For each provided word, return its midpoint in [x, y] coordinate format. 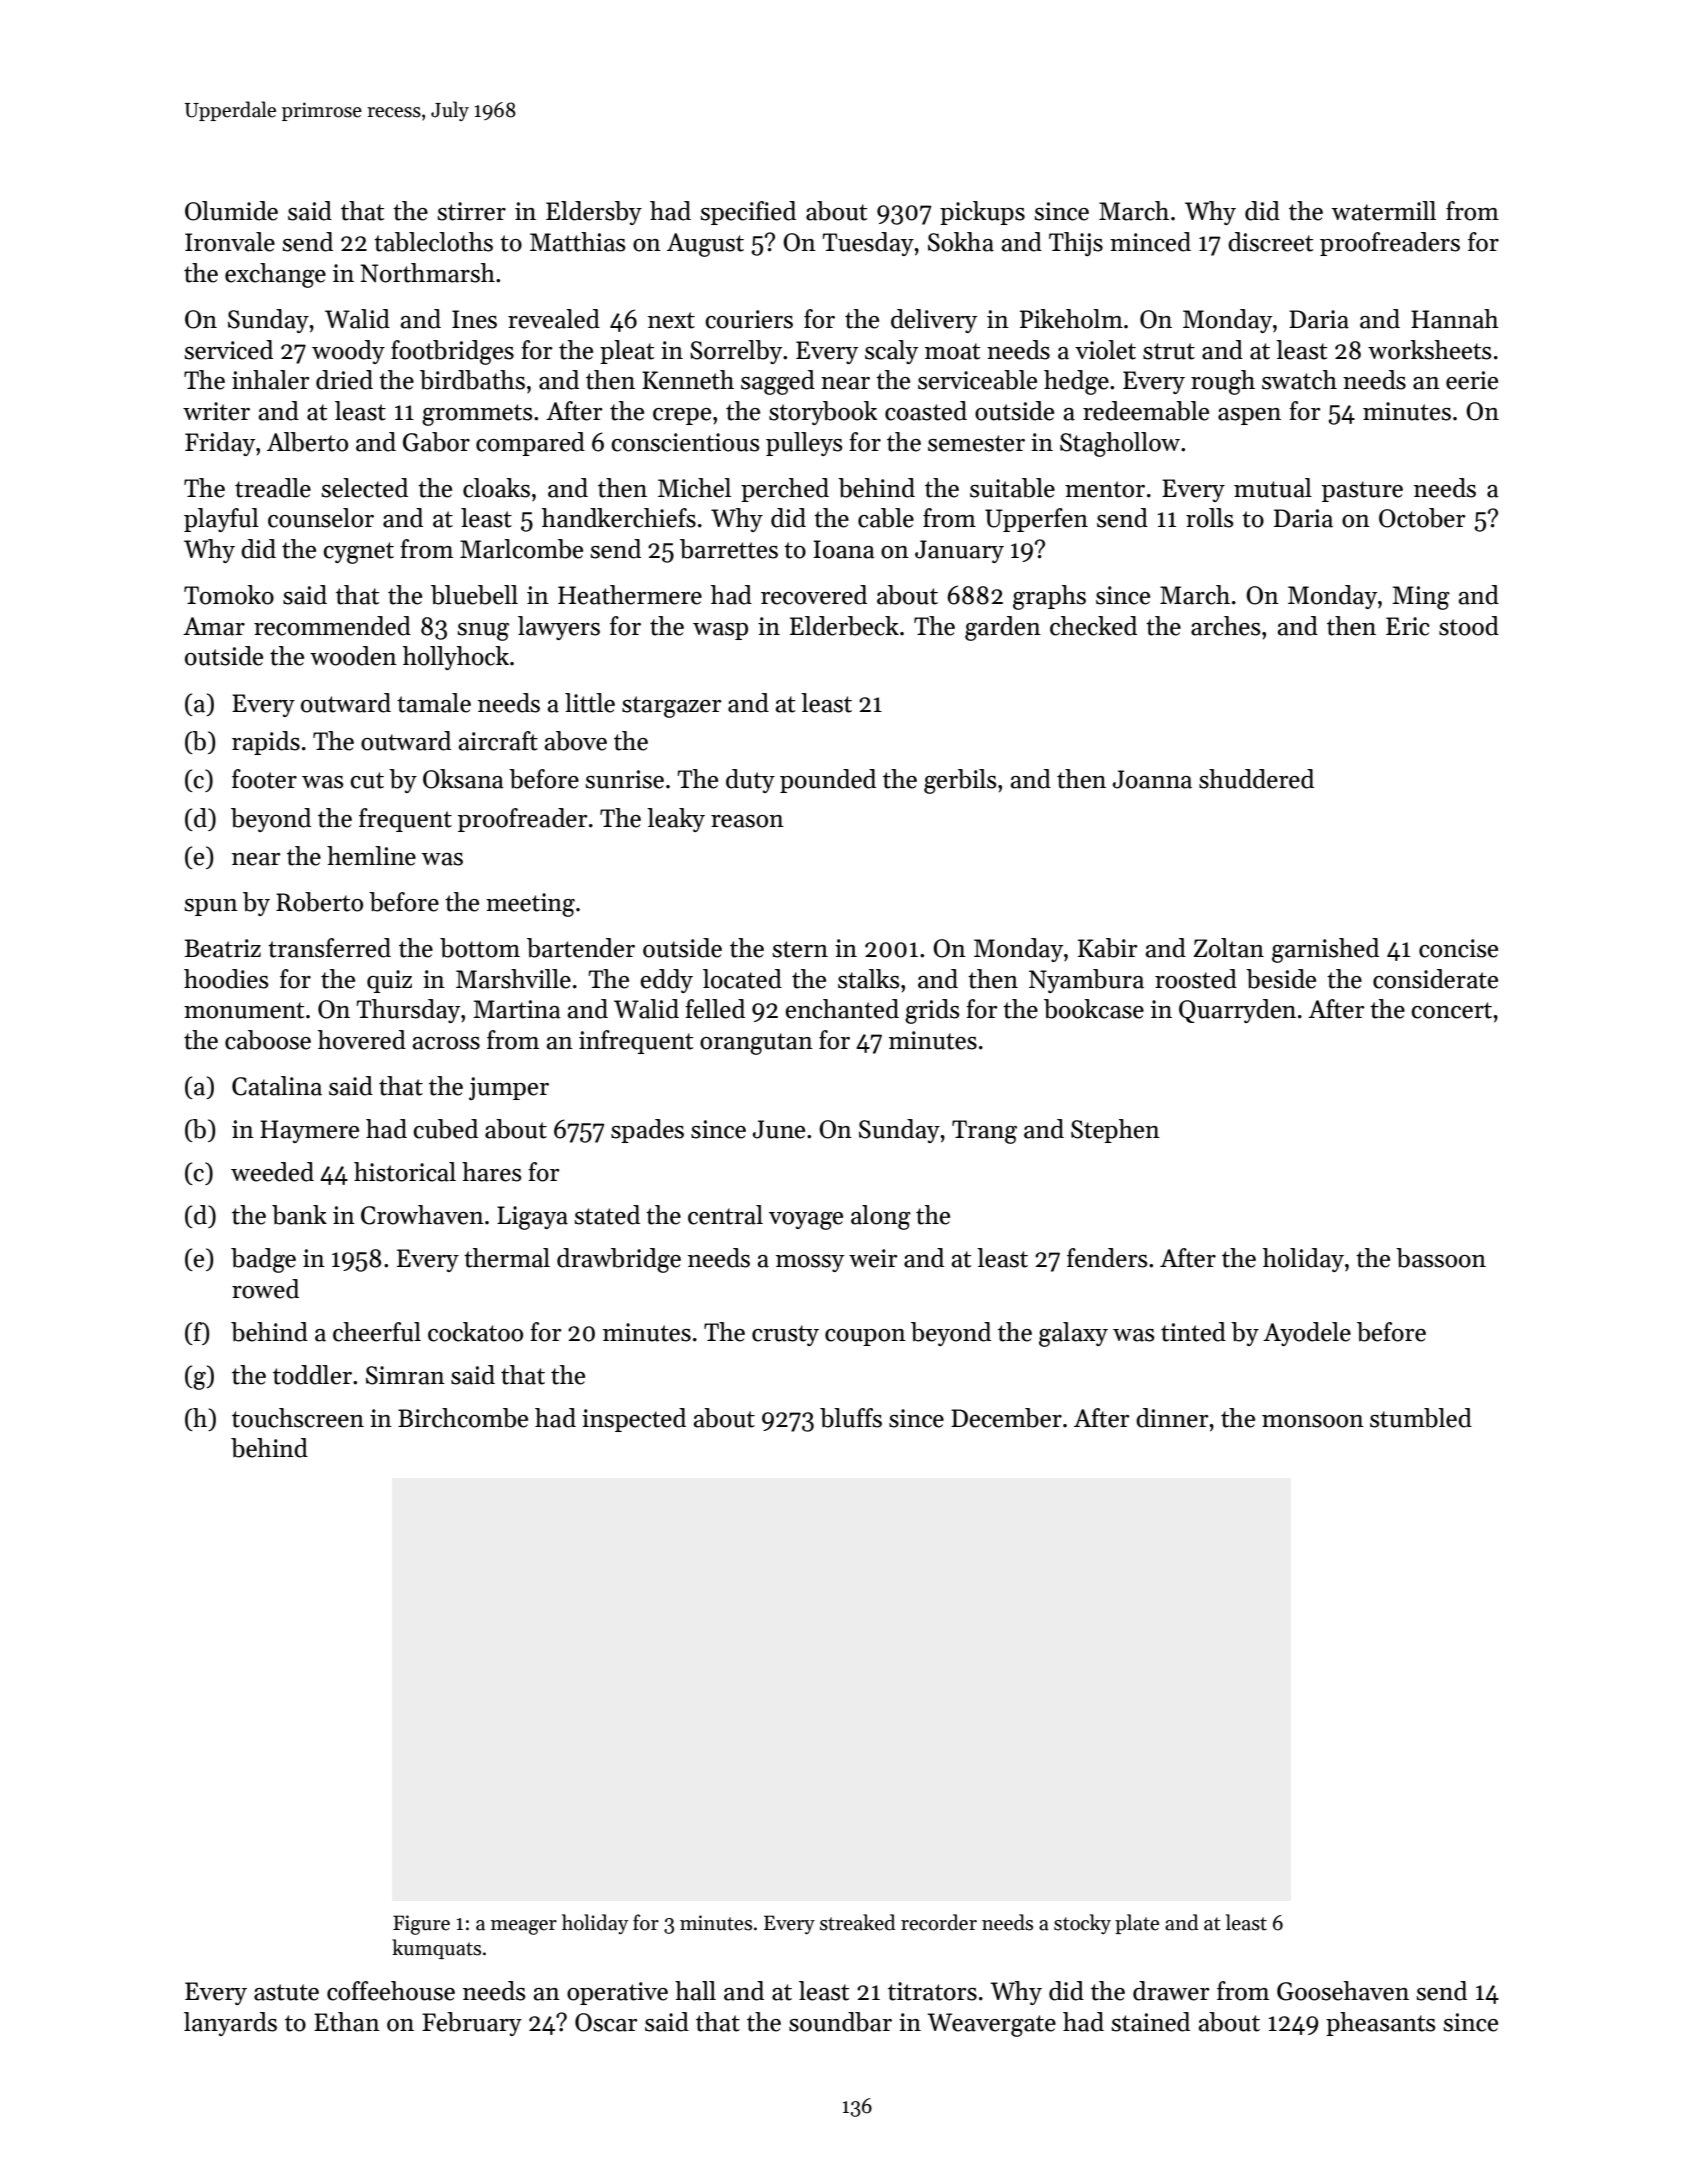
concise [1458, 948]
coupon [865, 1337]
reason [747, 821]
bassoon [1441, 1258]
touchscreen [298, 1418]
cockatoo [475, 1332]
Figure [421, 1925]
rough [1223, 382]
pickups [982, 213]
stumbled [1421, 1418]
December [1006, 1418]
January [959, 551]
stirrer [471, 211]
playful [221, 520]
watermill [1384, 211]
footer [264, 779]
